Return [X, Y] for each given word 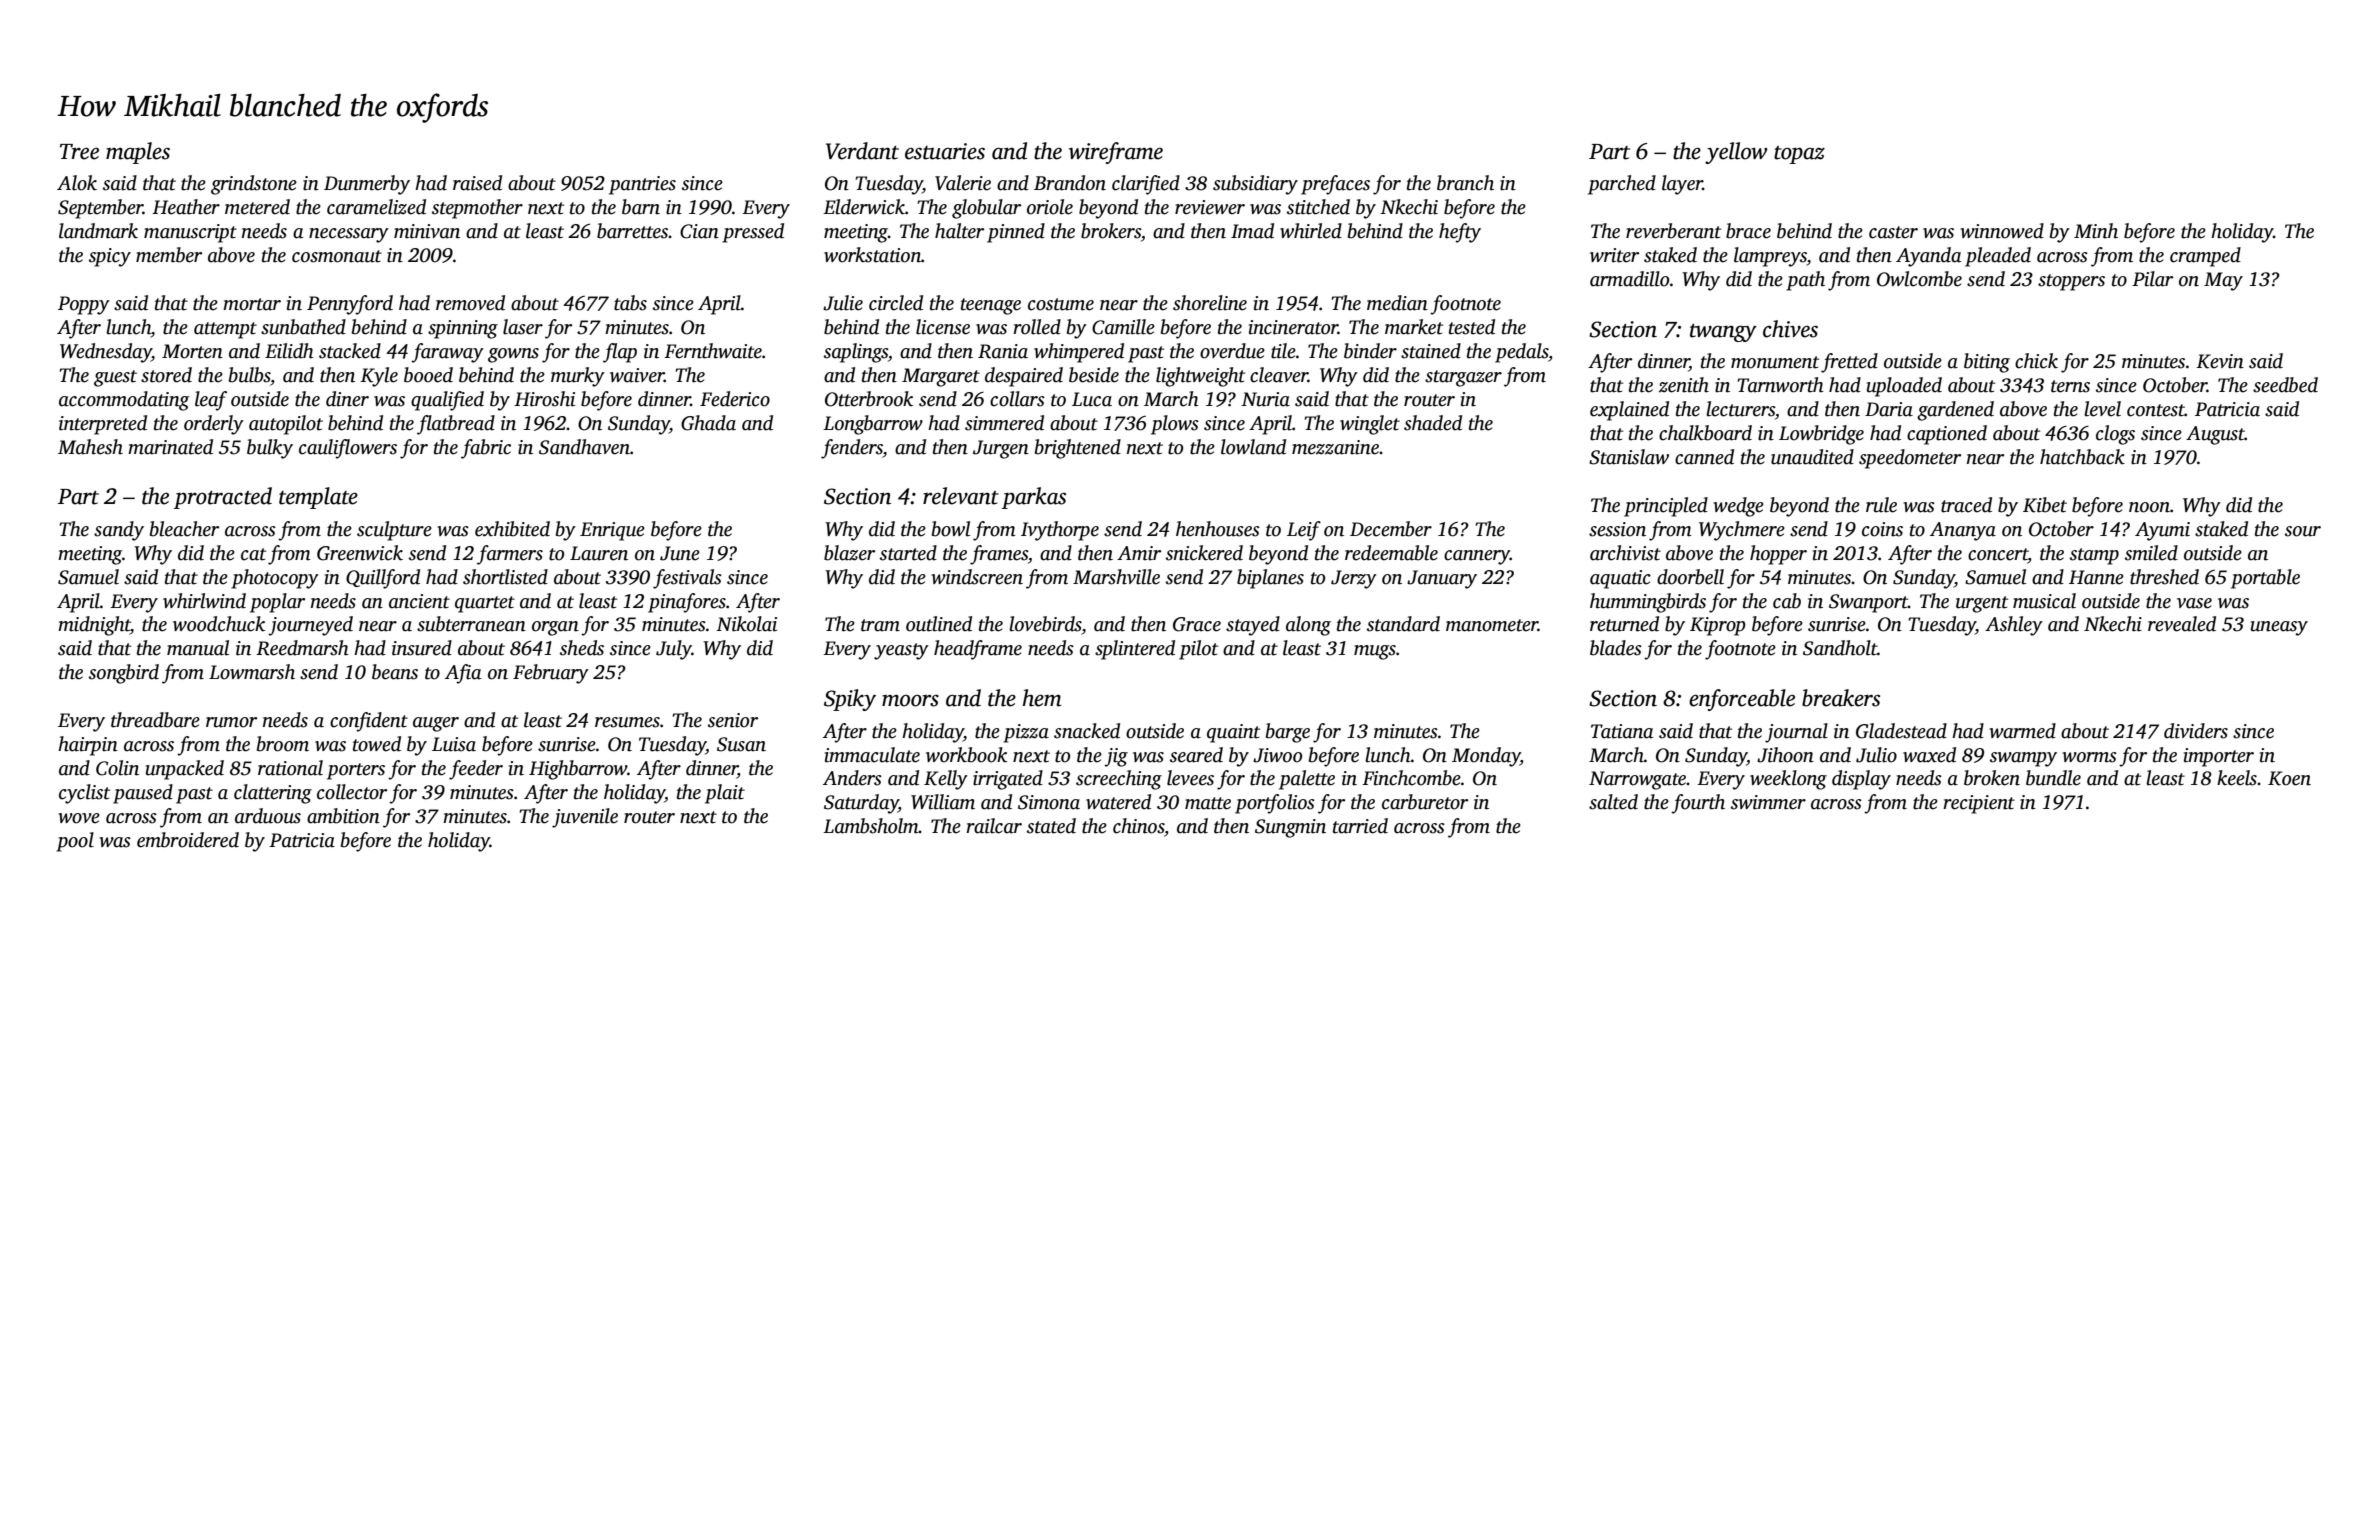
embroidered [188, 840]
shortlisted [505, 577]
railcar [994, 826]
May [2223, 281]
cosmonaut [337, 256]
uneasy [2279, 628]
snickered [1204, 553]
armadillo [1629, 279]
